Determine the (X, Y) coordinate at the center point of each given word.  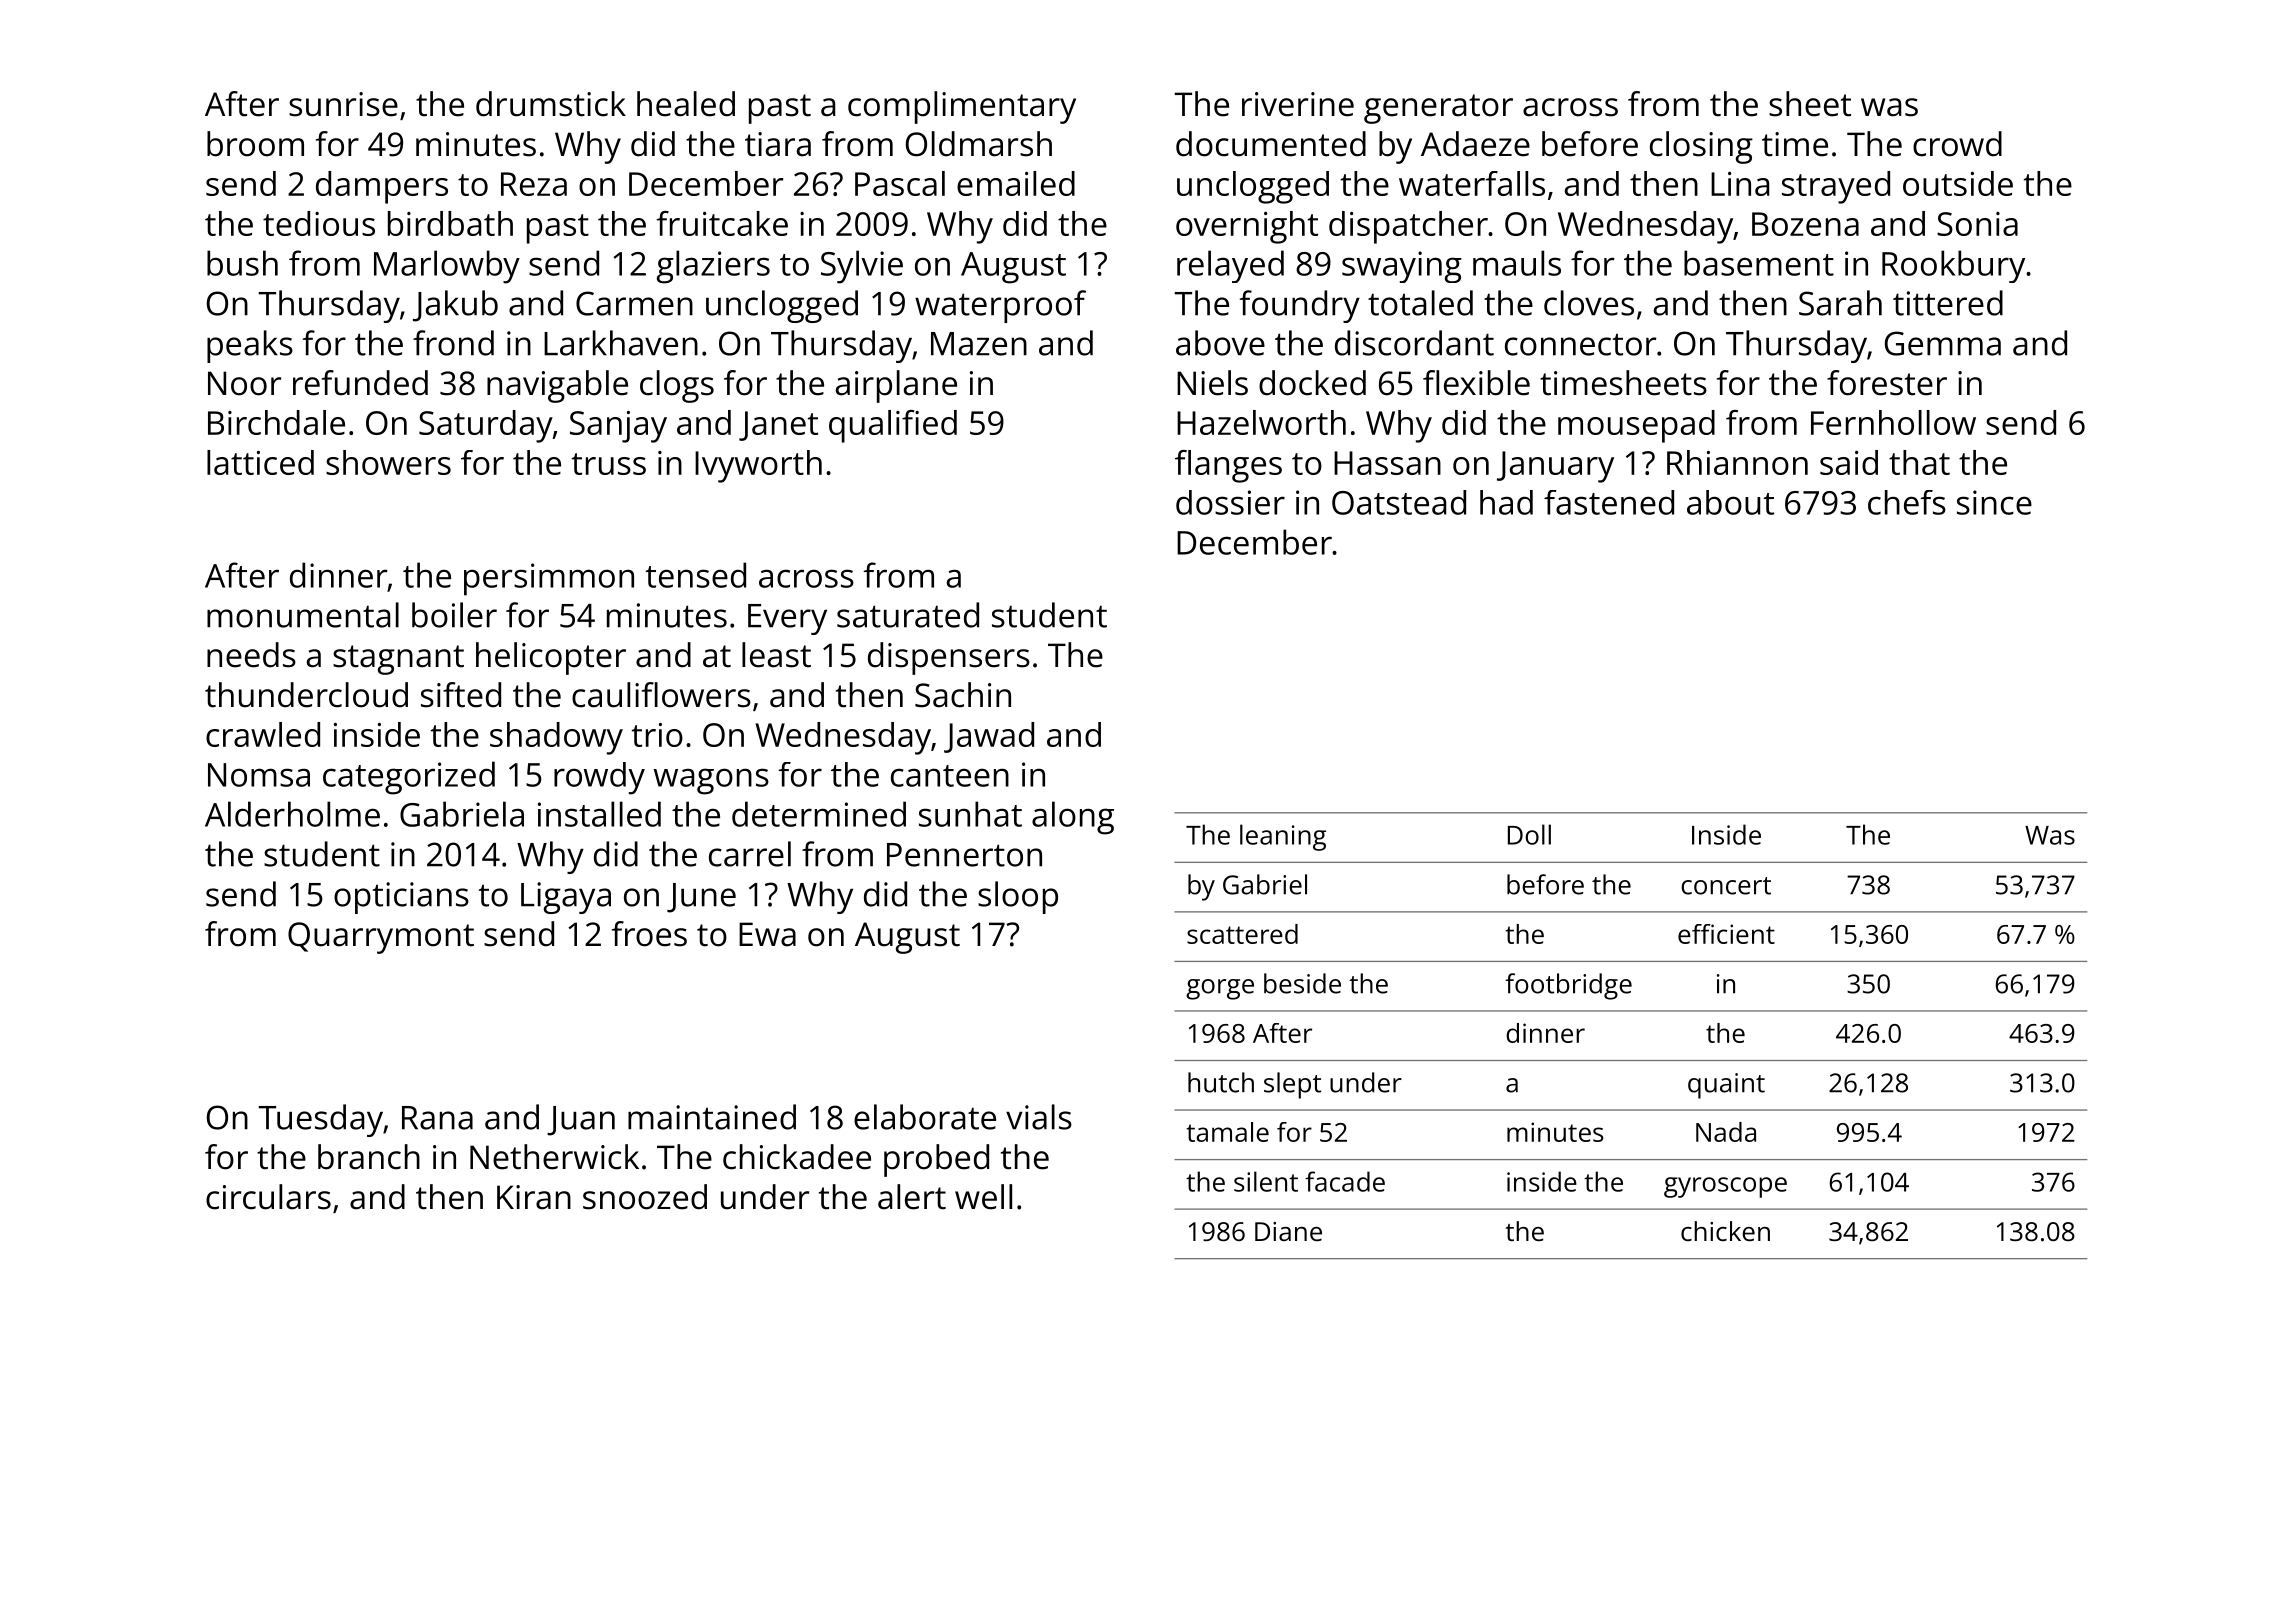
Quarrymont (381, 938)
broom (255, 144)
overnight (1247, 227)
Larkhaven (621, 343)
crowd (1957, 144)
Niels (1212, 383)
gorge (1220, 989)
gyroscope (1725, 1187)
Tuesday (321, 1120)
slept (1292, 1085)
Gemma (1943, 343)
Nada (1726, 1132)
